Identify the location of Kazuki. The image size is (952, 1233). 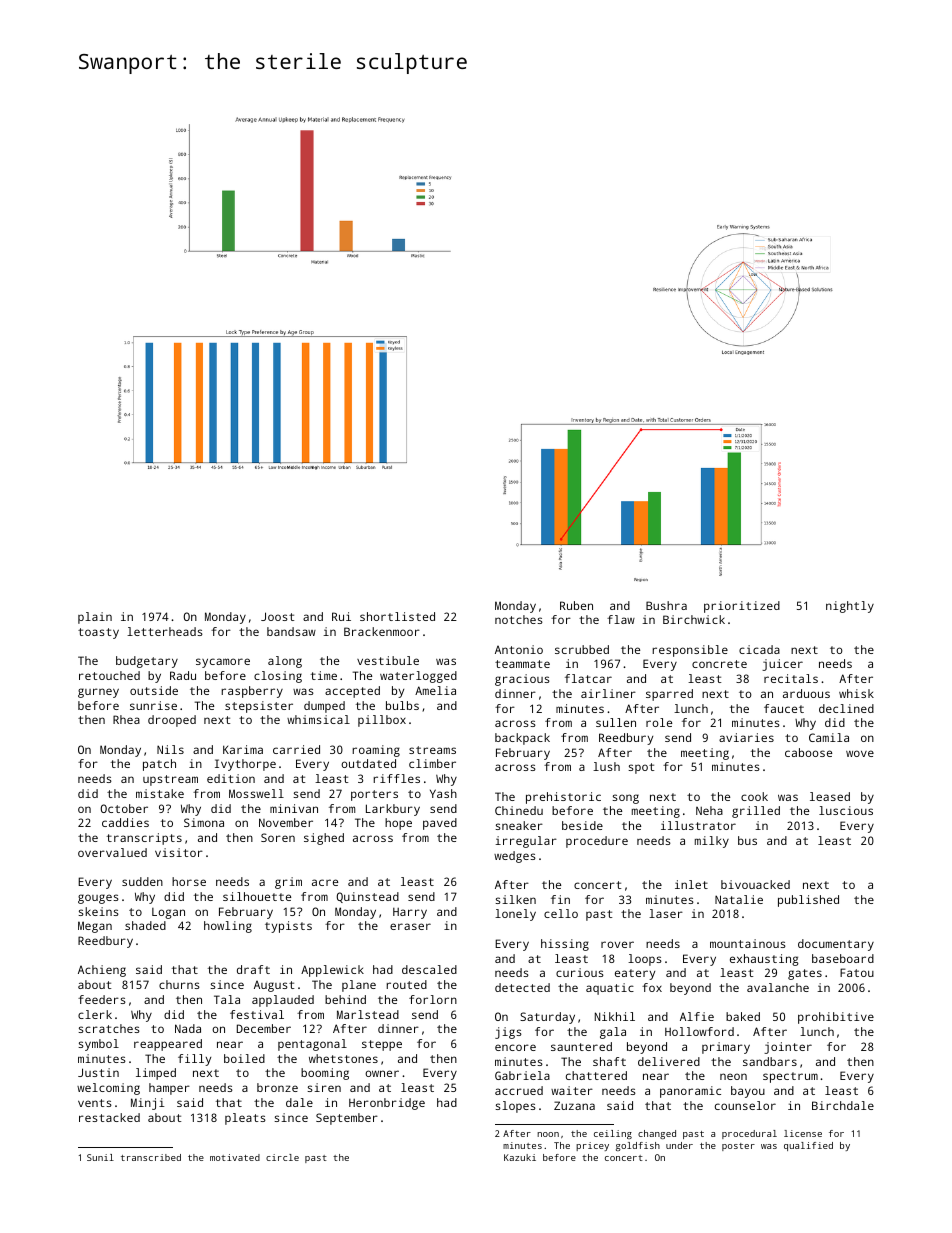
(520, 1157).
